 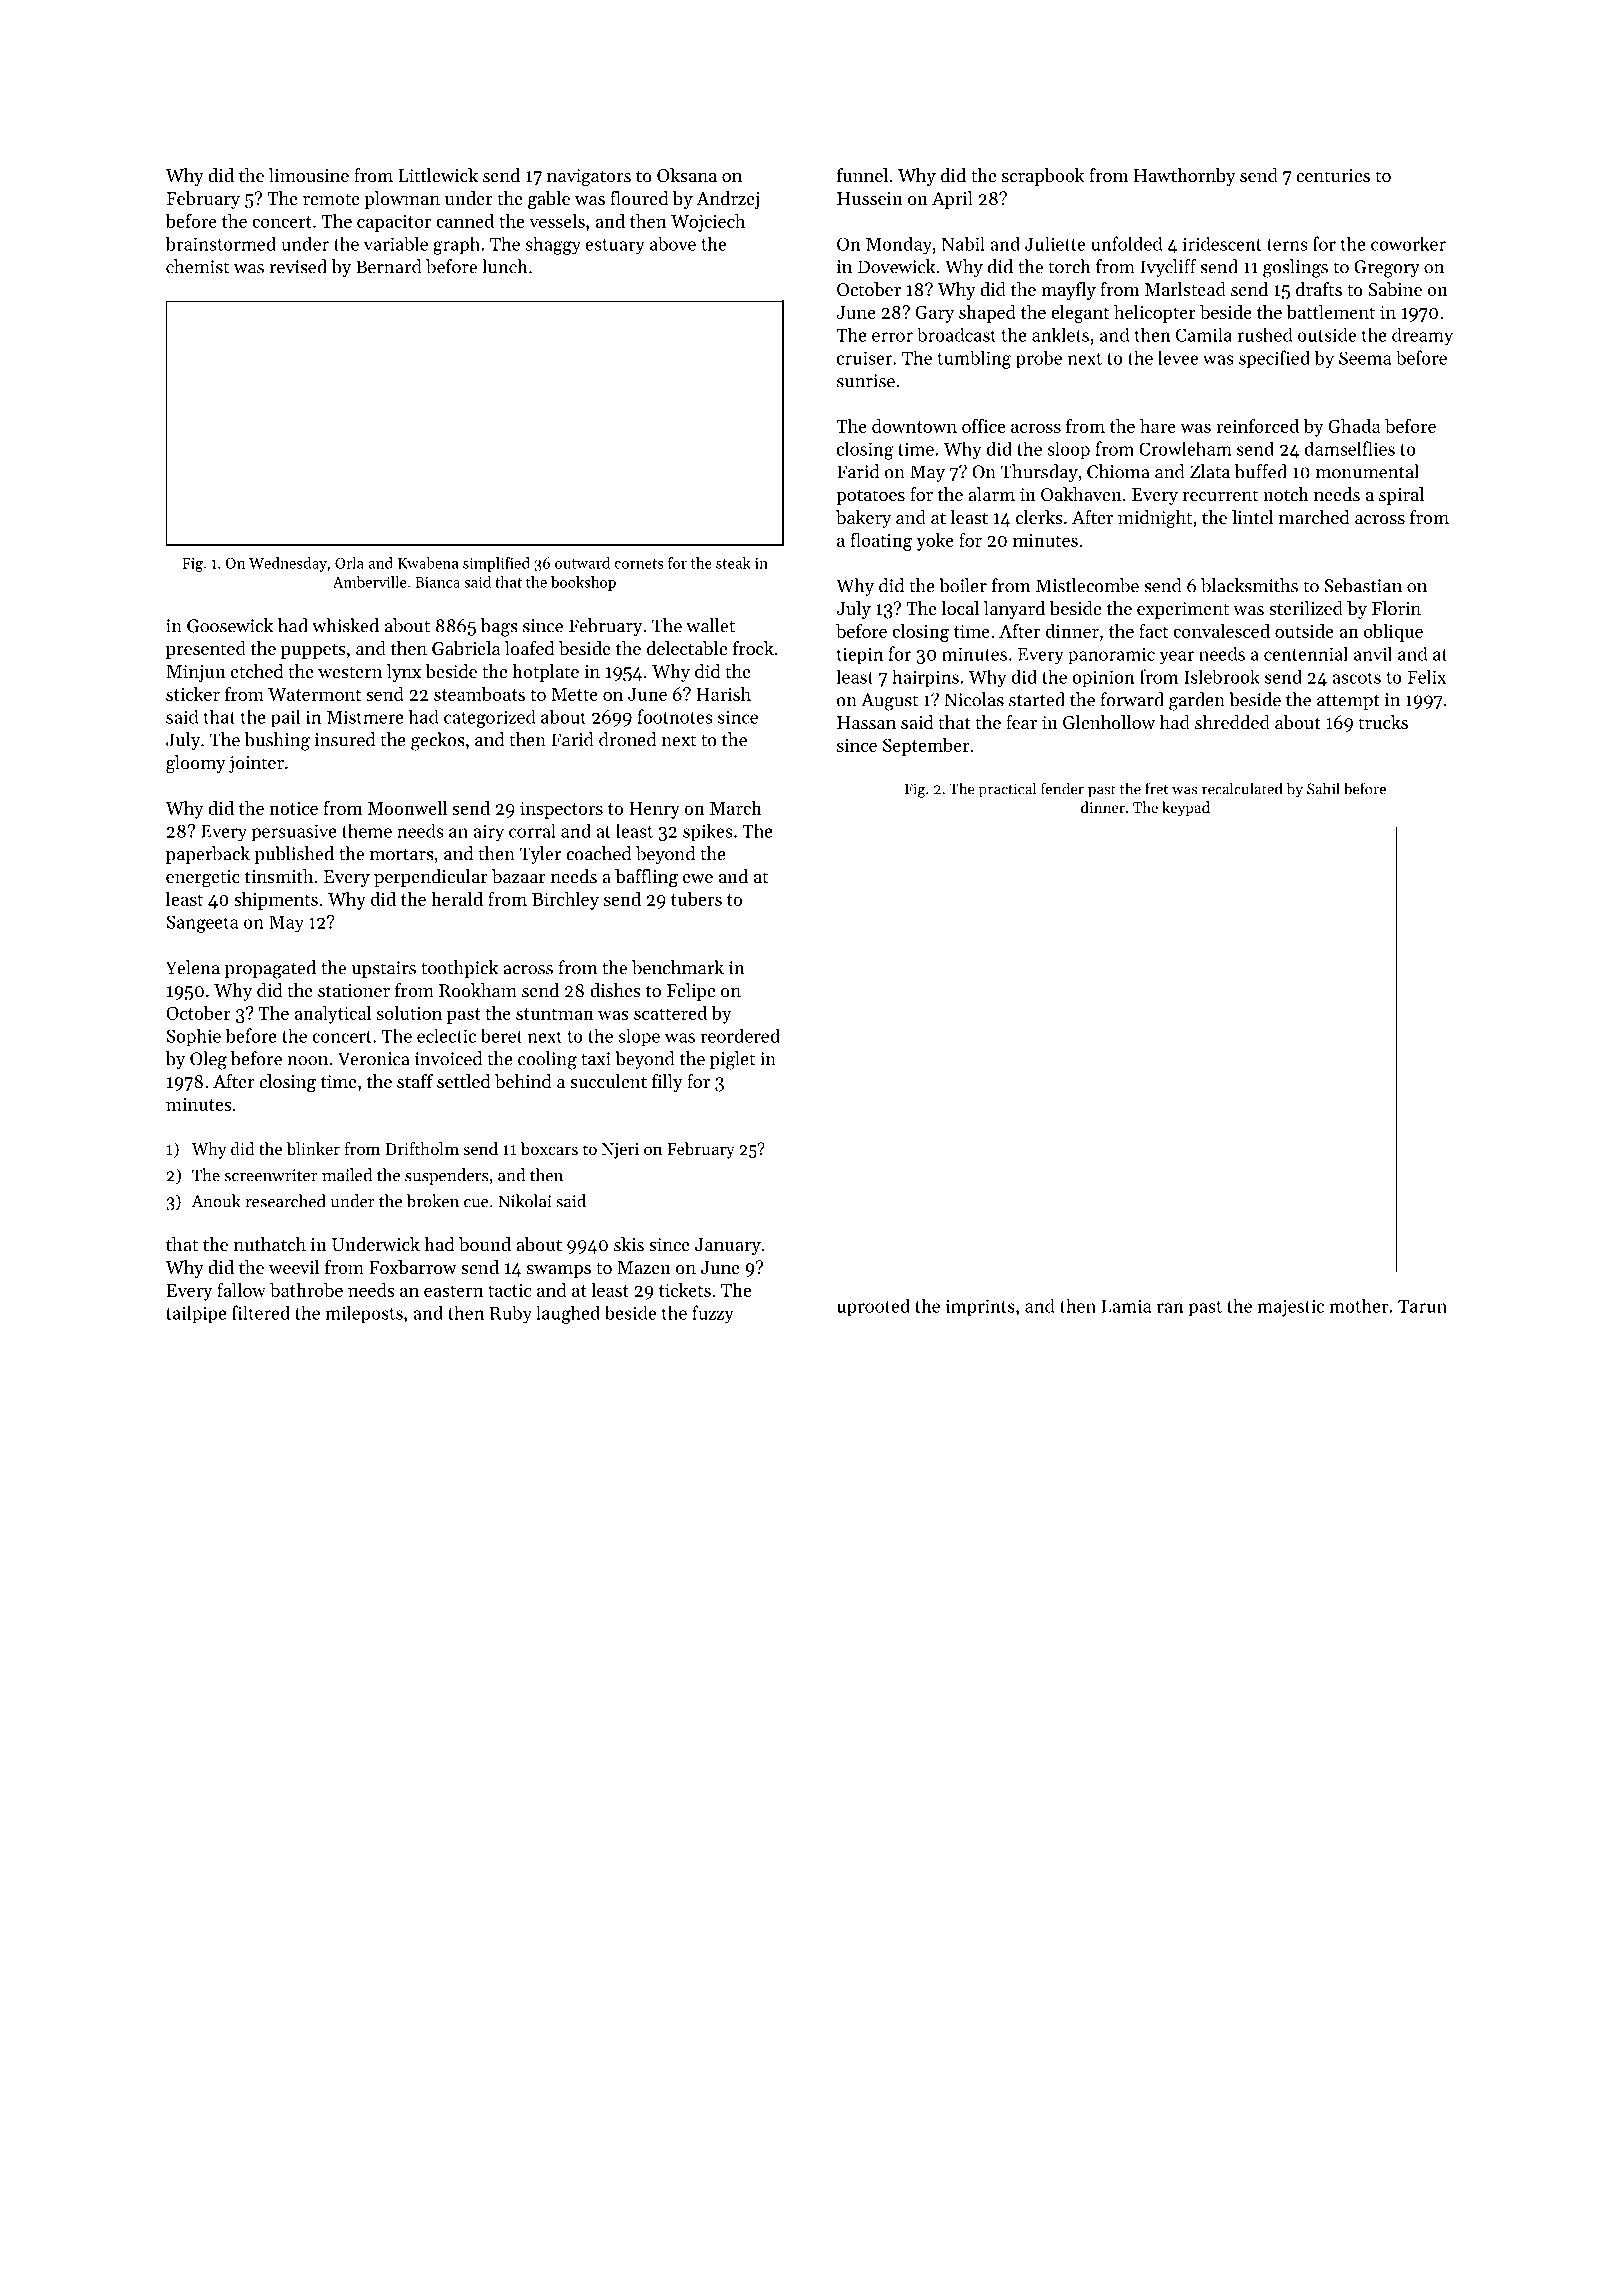 What do you see at coordinates (1186, 809) in the screenshot?
I see `keypad` at bounding box center [1186, 809].
